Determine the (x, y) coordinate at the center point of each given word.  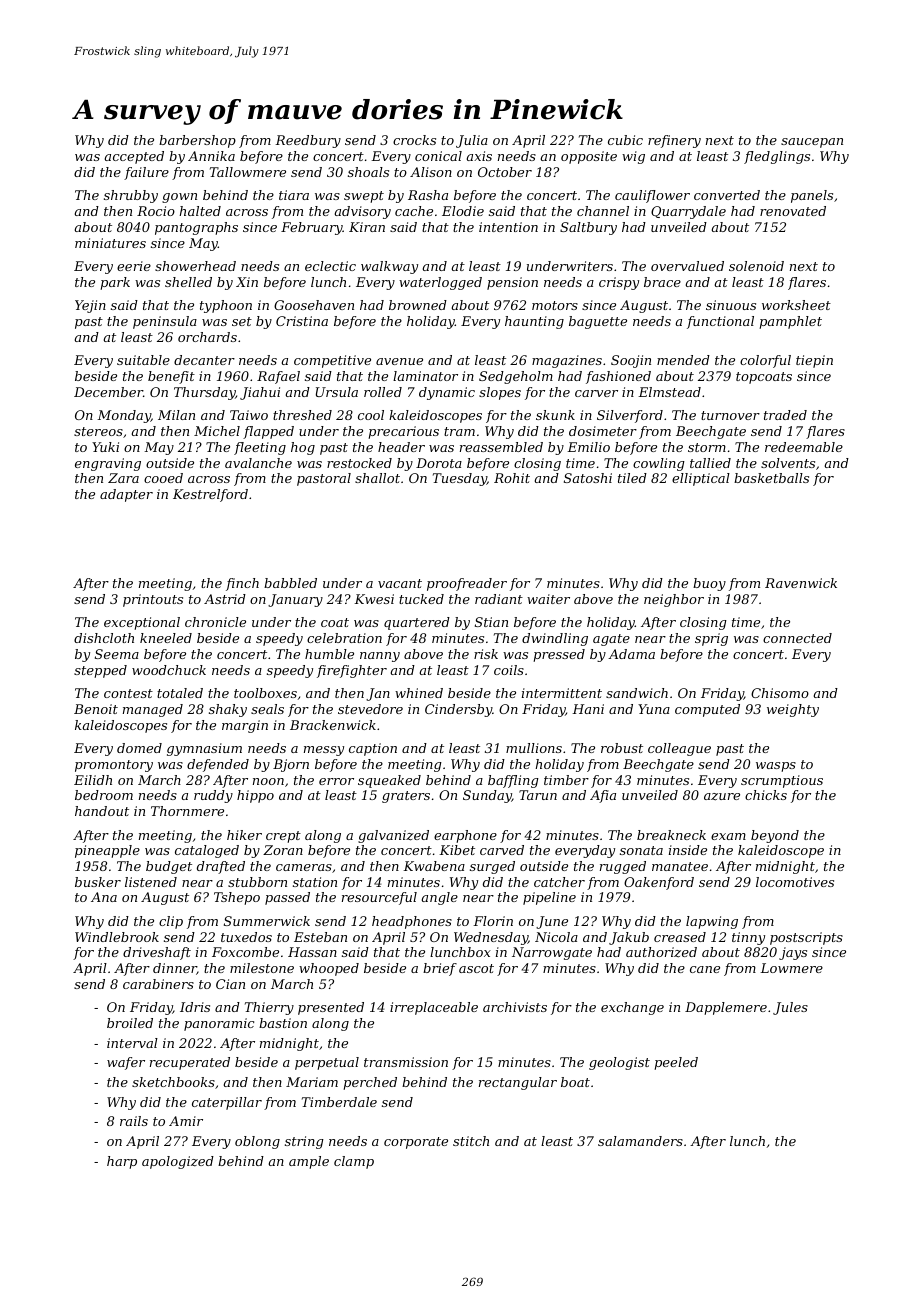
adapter (126, 495)
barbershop (197, 141)
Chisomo (780, 693)
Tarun (538, 795)
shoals (368, 172)
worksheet (796, 305)
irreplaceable (434, 1008)
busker (98, 882)
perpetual (327, 1063)
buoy (709, 584)
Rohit (512, 478)
